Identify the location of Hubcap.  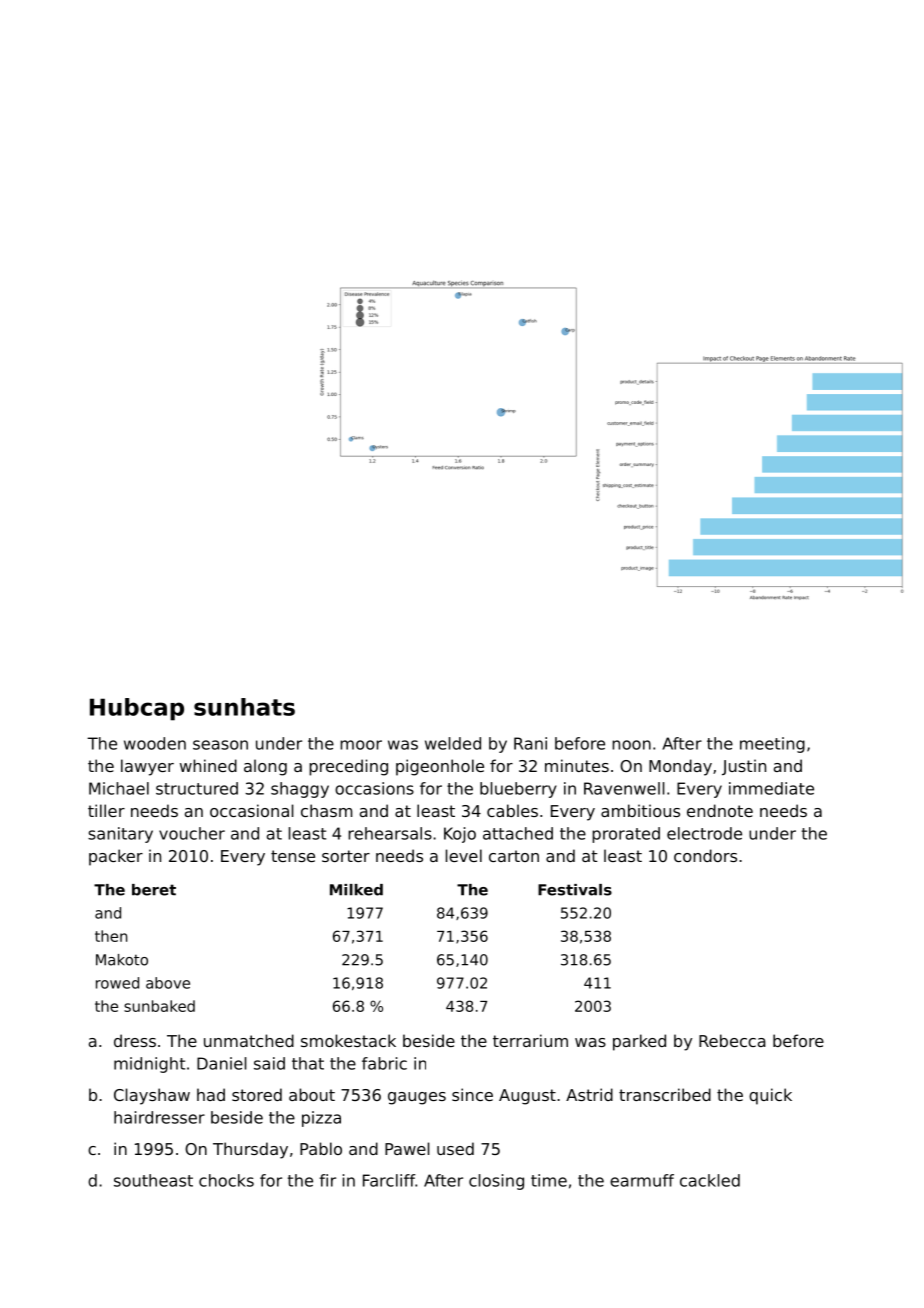
(137, 709).
